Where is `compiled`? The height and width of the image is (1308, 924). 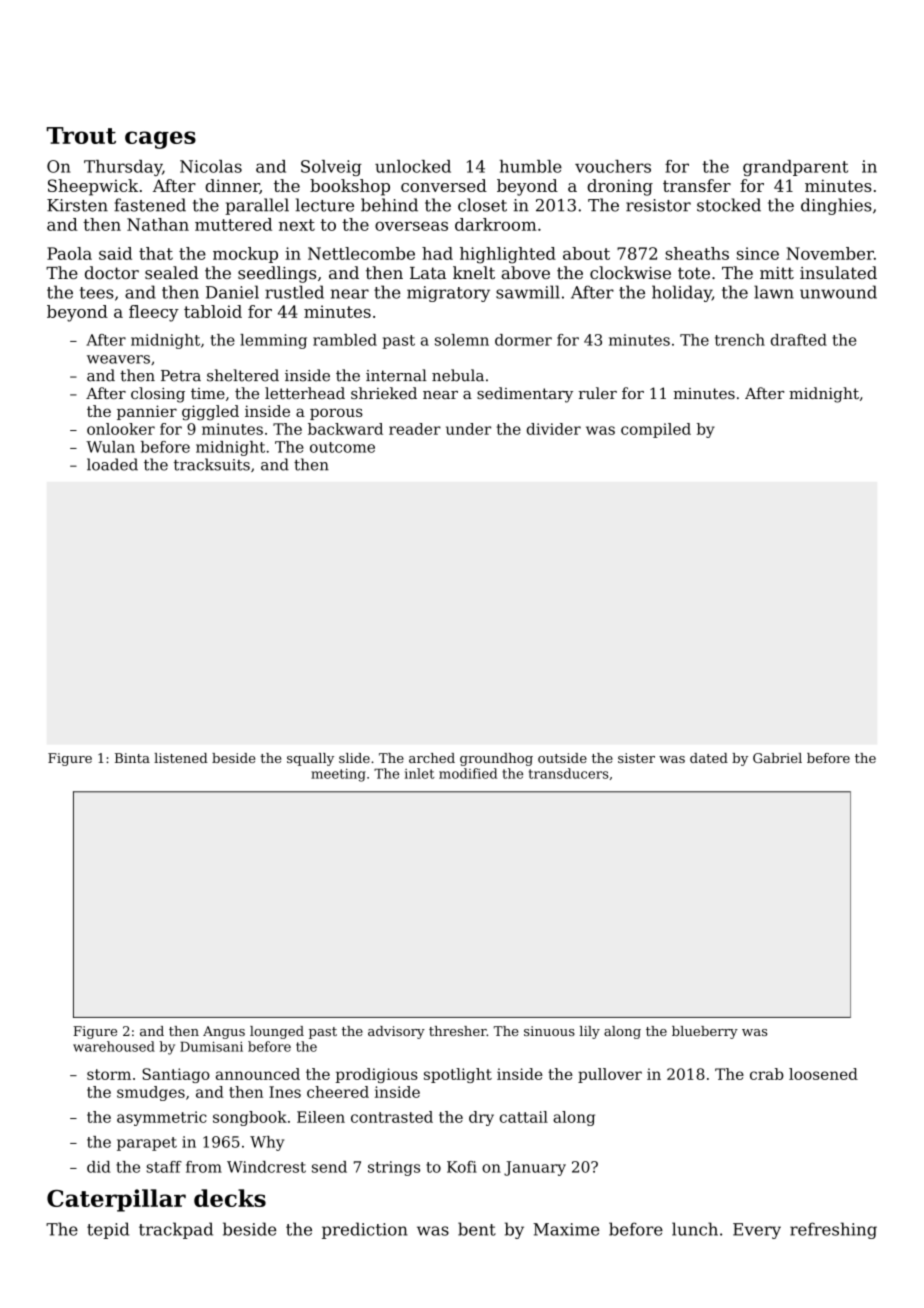
compiled is located at coordinates (656, 430).
